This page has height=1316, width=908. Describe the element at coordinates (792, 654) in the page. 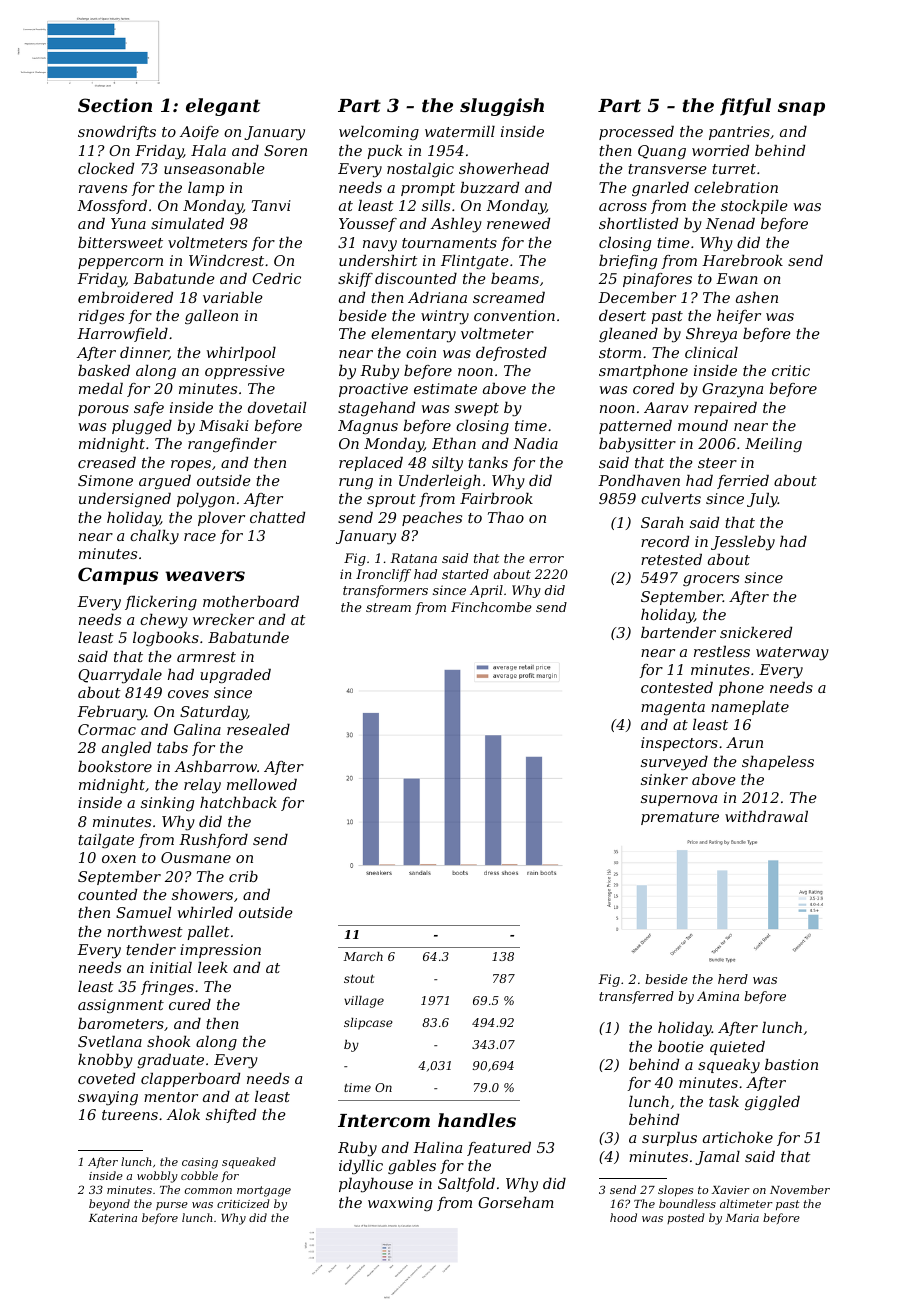

I see `waterway` at that location.
